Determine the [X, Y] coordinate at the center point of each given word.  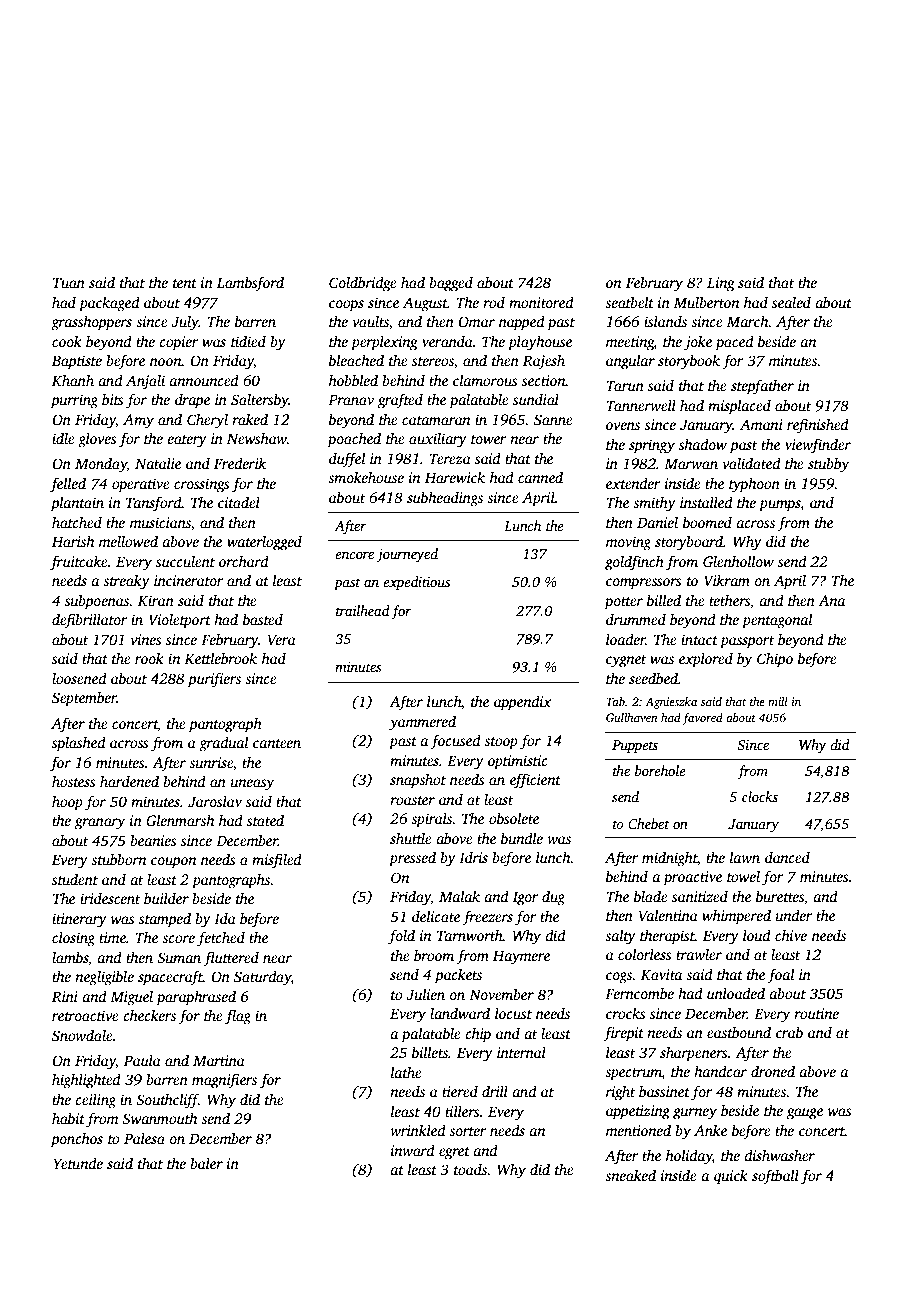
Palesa [144, 1138]
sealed [791, 302]
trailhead [362, 610]
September [84, 699]
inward [413, 1150]
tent [185, 283]
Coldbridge [363, 284]
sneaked [630, 1175]
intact [699, 639]
